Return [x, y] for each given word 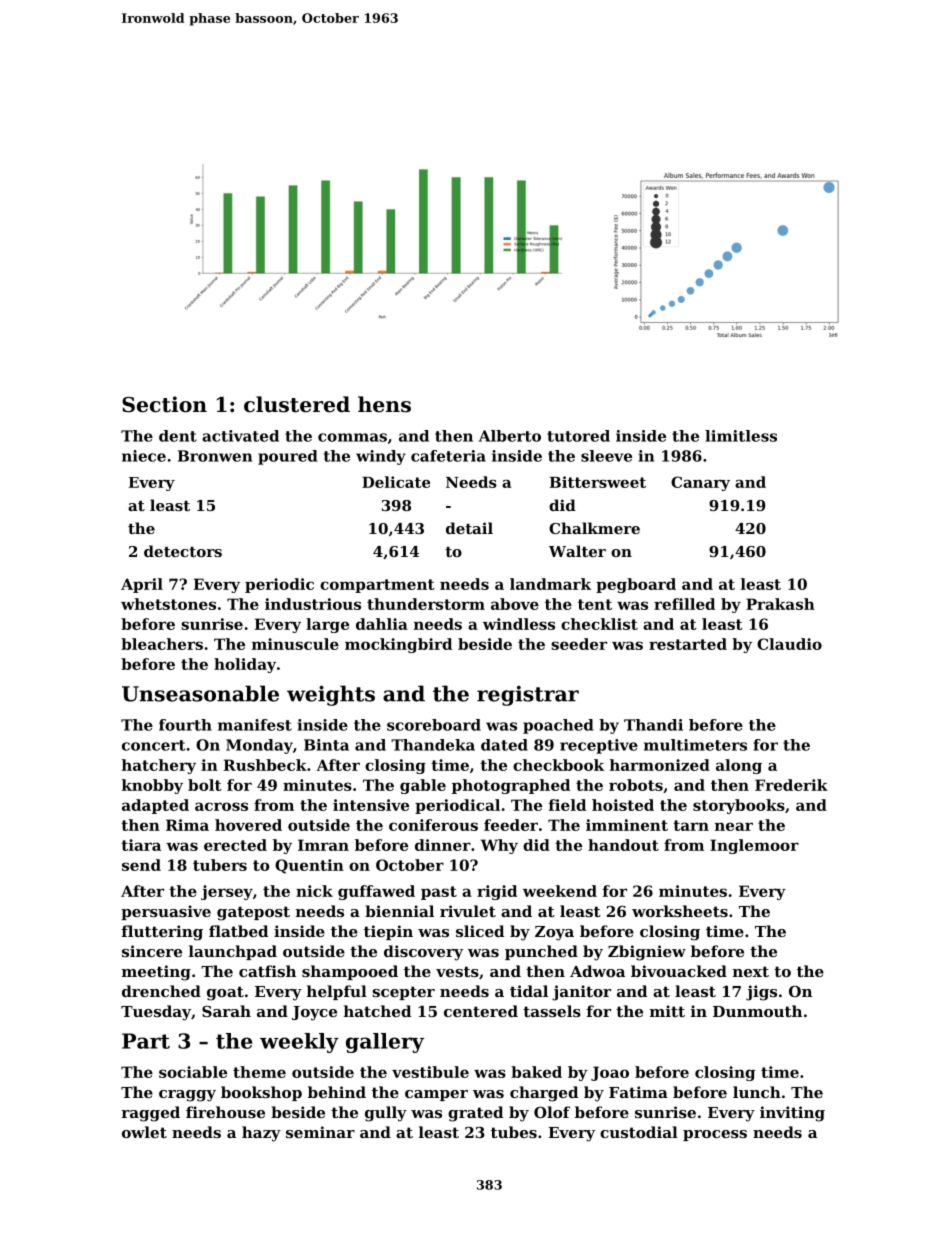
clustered [297, 404]
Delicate [396, 482]
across [221, 806]
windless [519, 624]
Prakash [780, 604]
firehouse [225, 1112]
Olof [552, 1112]
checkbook [558, 765]
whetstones [168, 604]
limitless [741, 436]
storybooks [739, 806]
